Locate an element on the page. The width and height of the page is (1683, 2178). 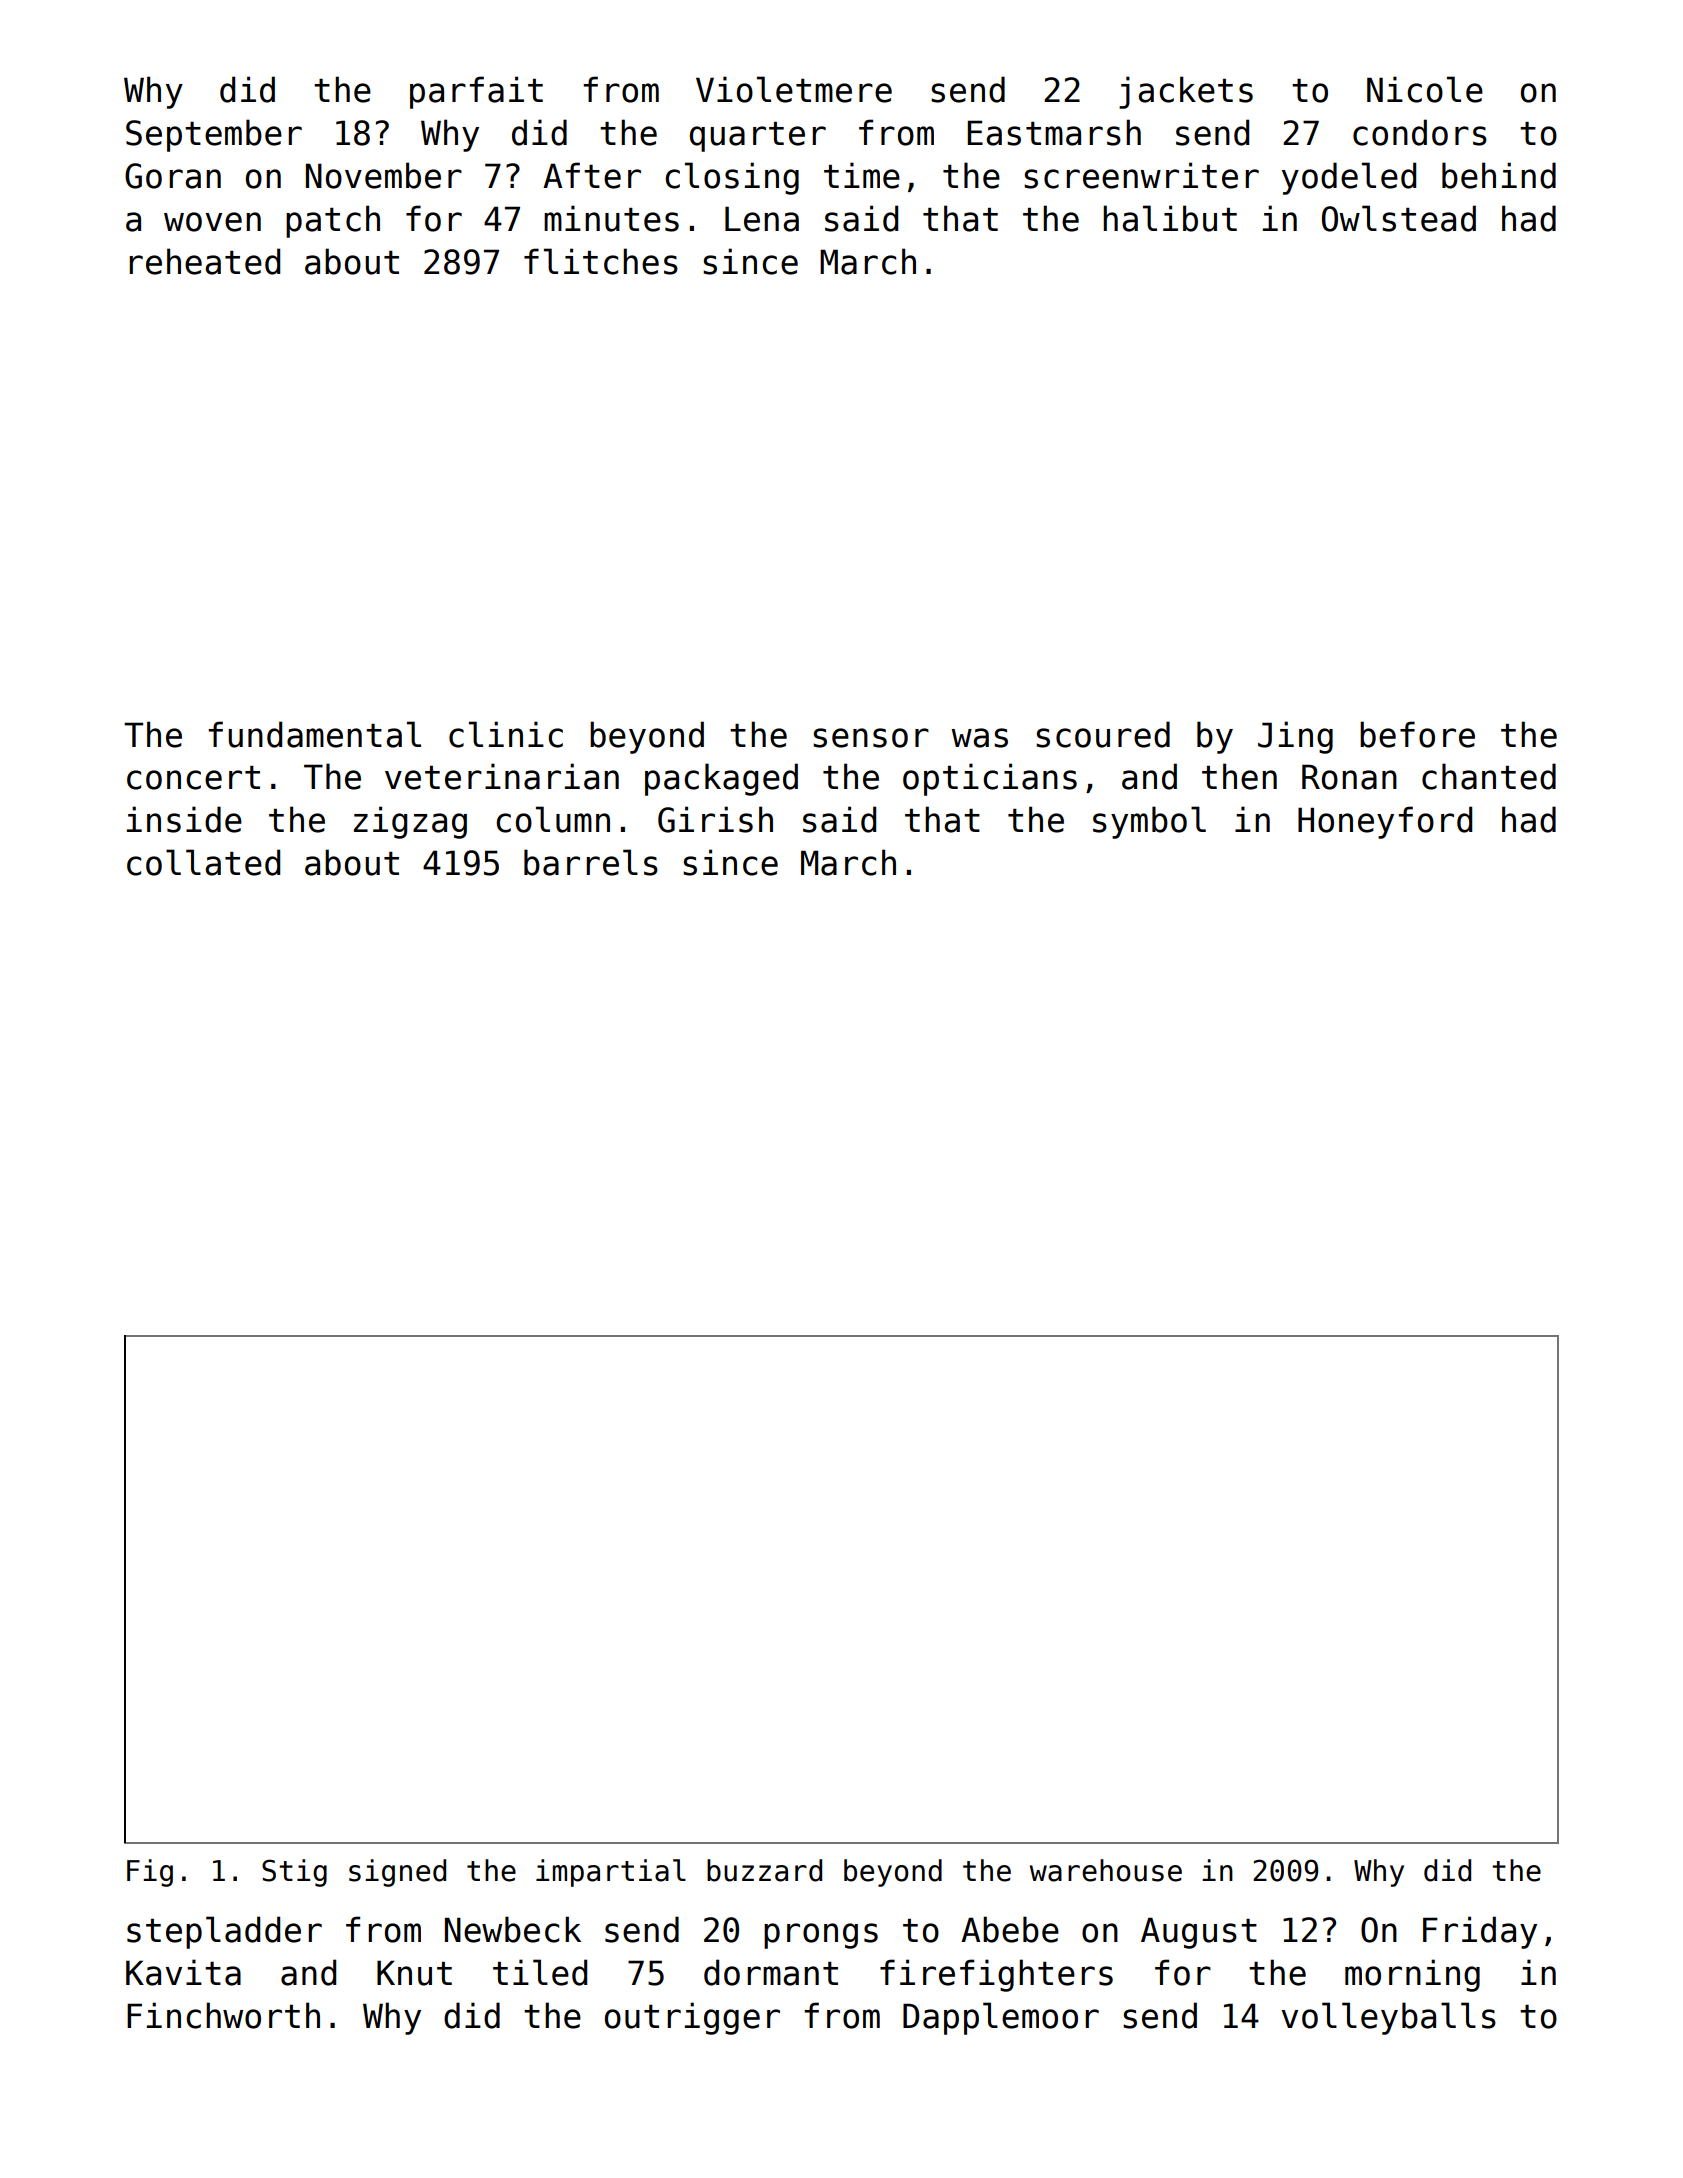
concert is located at coordinates (193, 778).
